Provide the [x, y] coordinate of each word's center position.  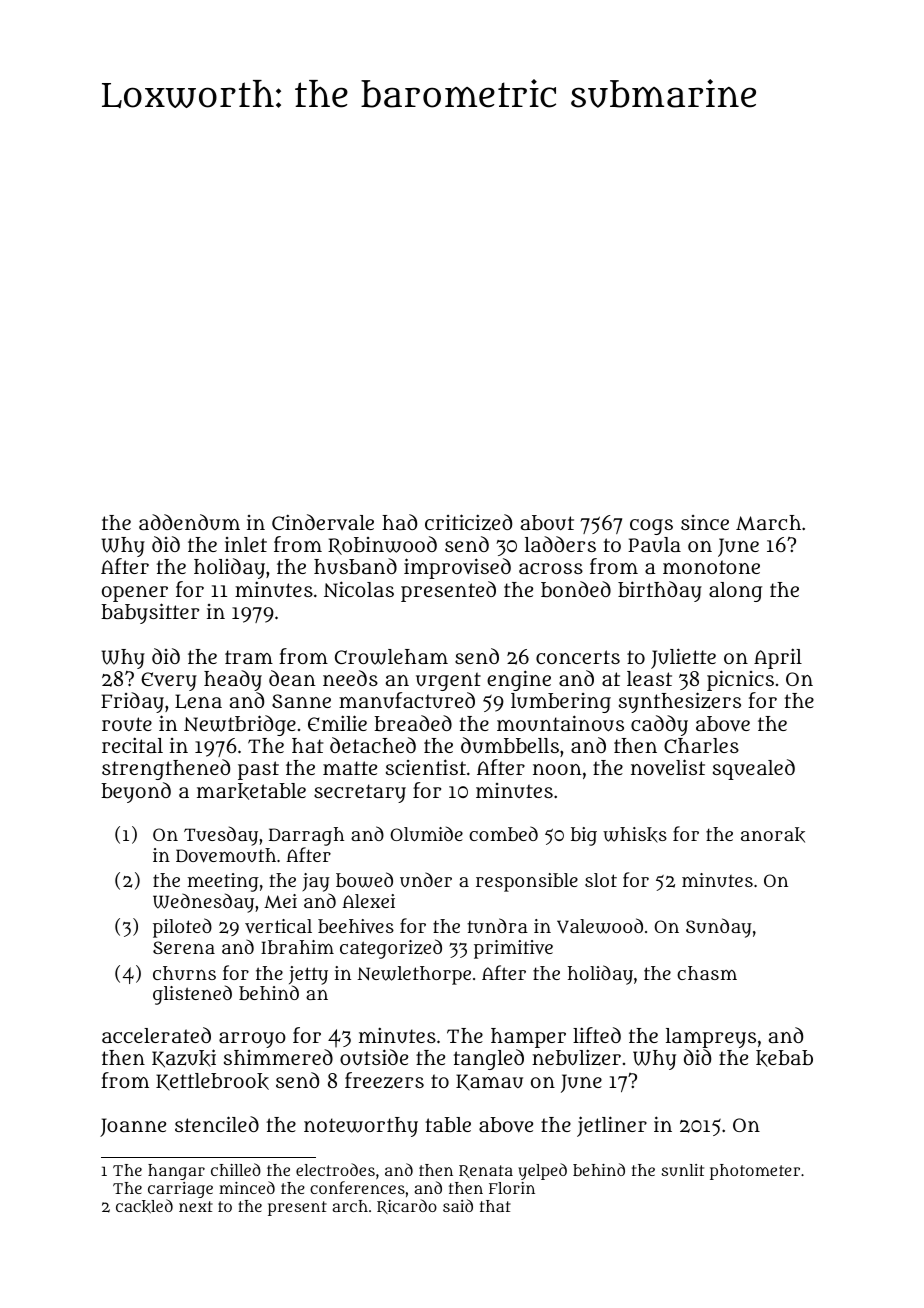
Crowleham [391, 657]
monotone [711, 567]
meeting [223, 882]
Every [169, 681]
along [735, 592]
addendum [189, 522]
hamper [528, 1038]
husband [355, 566]
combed [503, 833]
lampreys [711, 1038]
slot [601, 880]
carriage [180, 1190]
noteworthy [361, 1127]
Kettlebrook [212, 1081]
